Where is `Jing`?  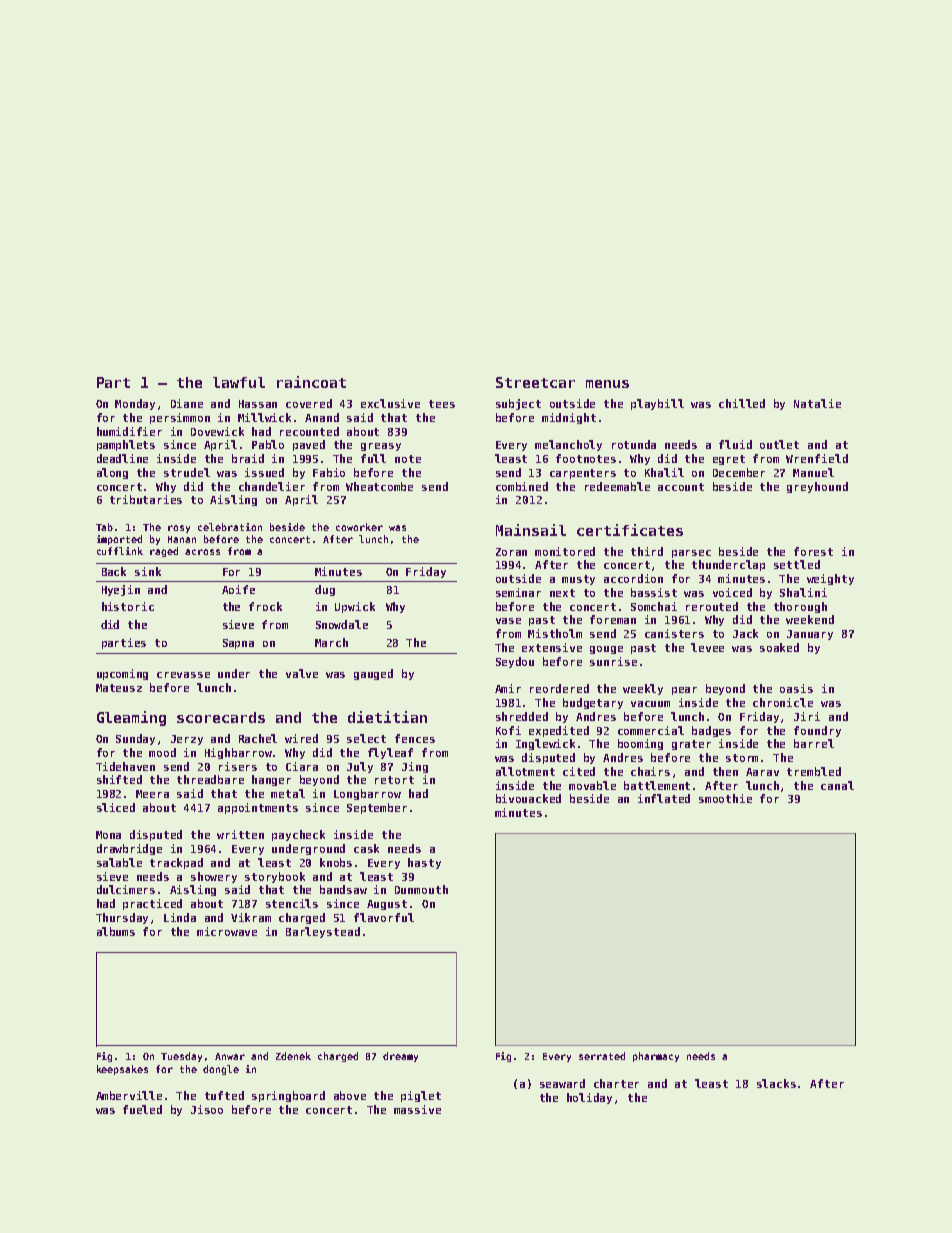 Jing is located at coordinates (415, 767).
